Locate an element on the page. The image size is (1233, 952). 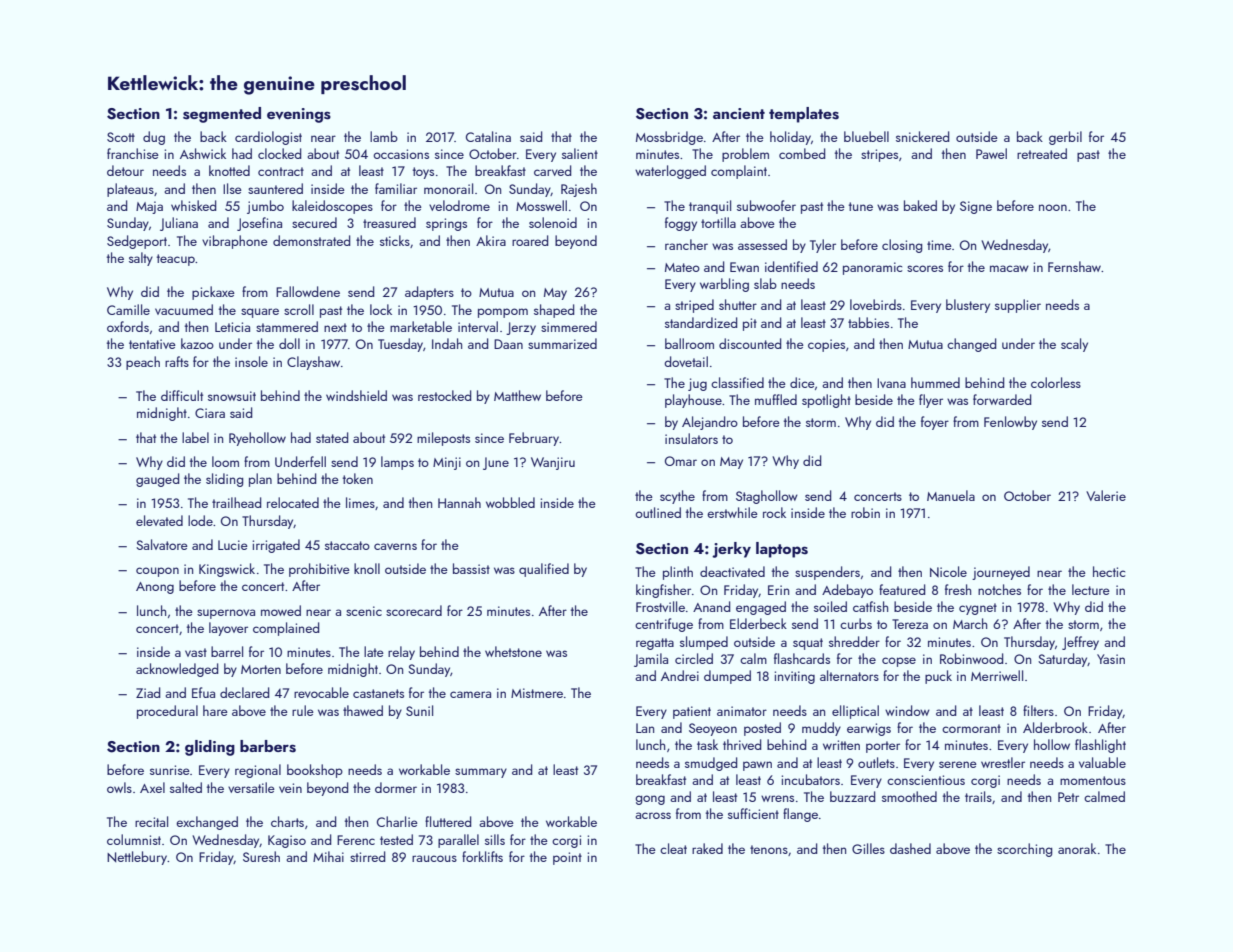
spotlight is located at coordinates (826, 401).
